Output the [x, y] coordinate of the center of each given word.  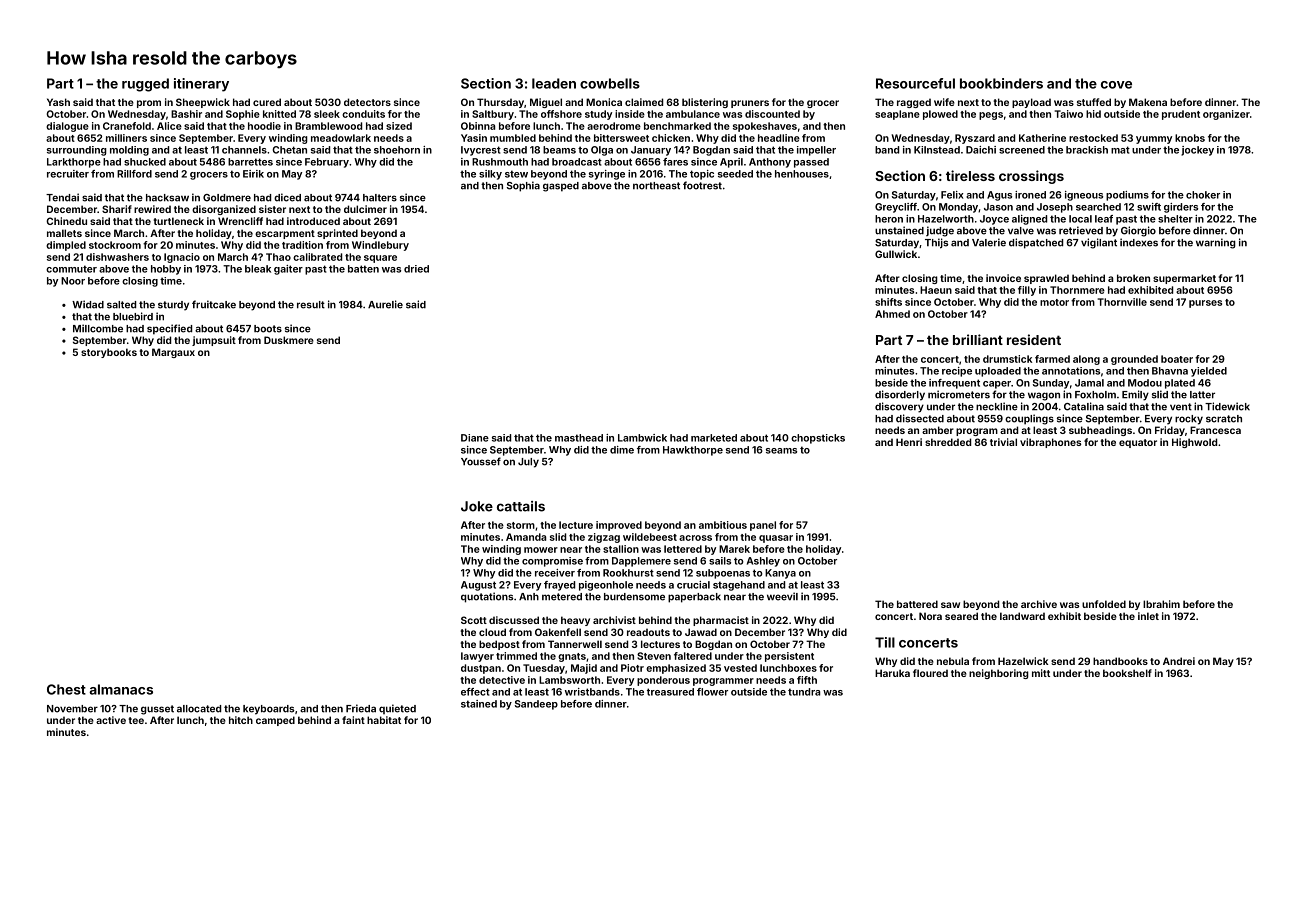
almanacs [121, 689]
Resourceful [915, 83]
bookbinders [1001, 83]
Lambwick [642, 438]
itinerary [201, 85]
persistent [789, 657]
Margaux [173, 353]
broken [1133, 278]
